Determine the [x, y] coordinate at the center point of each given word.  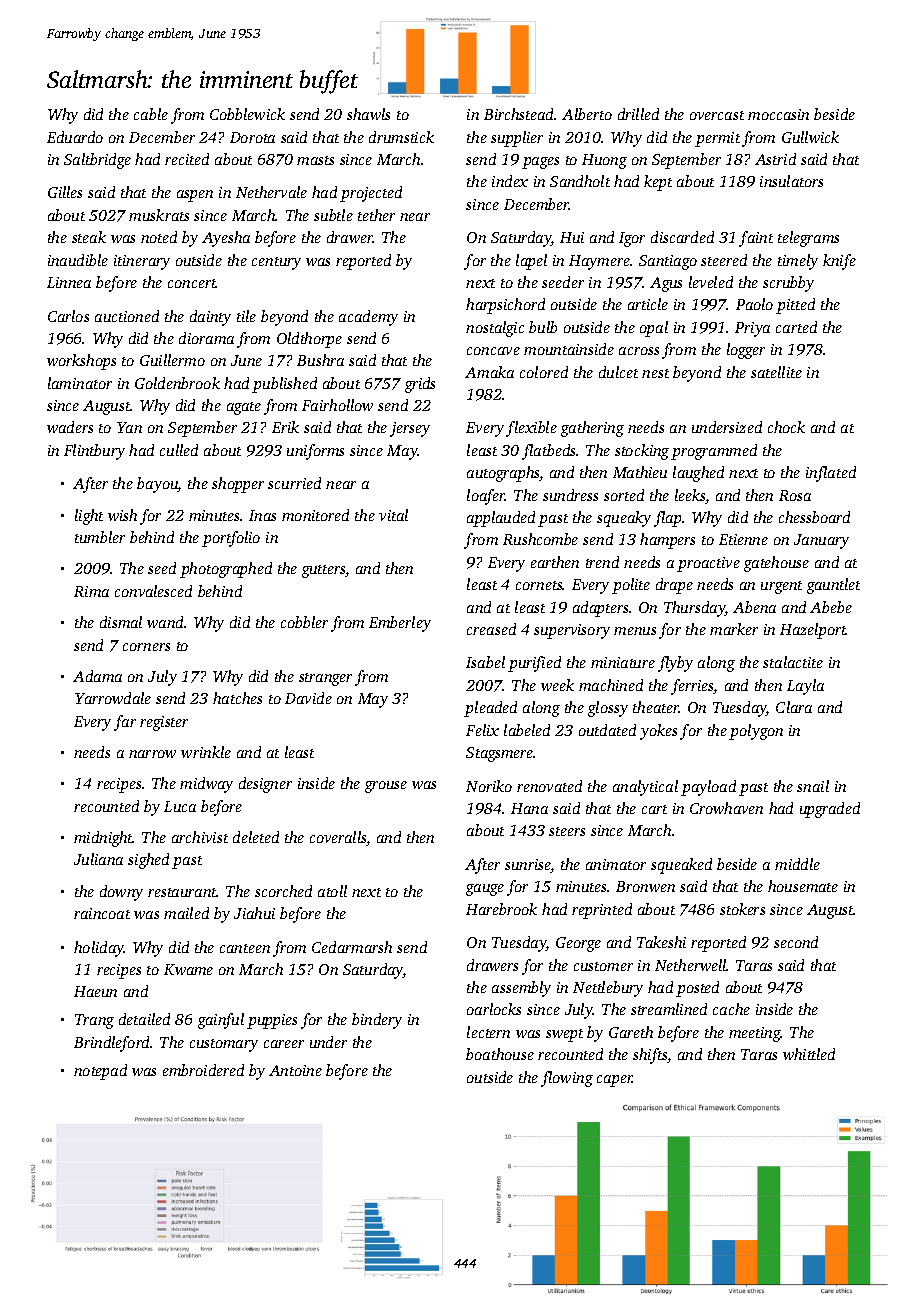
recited [187, 159]
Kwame [188, 969]
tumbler [100, 537]
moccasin [778, 114]
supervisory [572, 631]
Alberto [587, 114]
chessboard [814, 517]
